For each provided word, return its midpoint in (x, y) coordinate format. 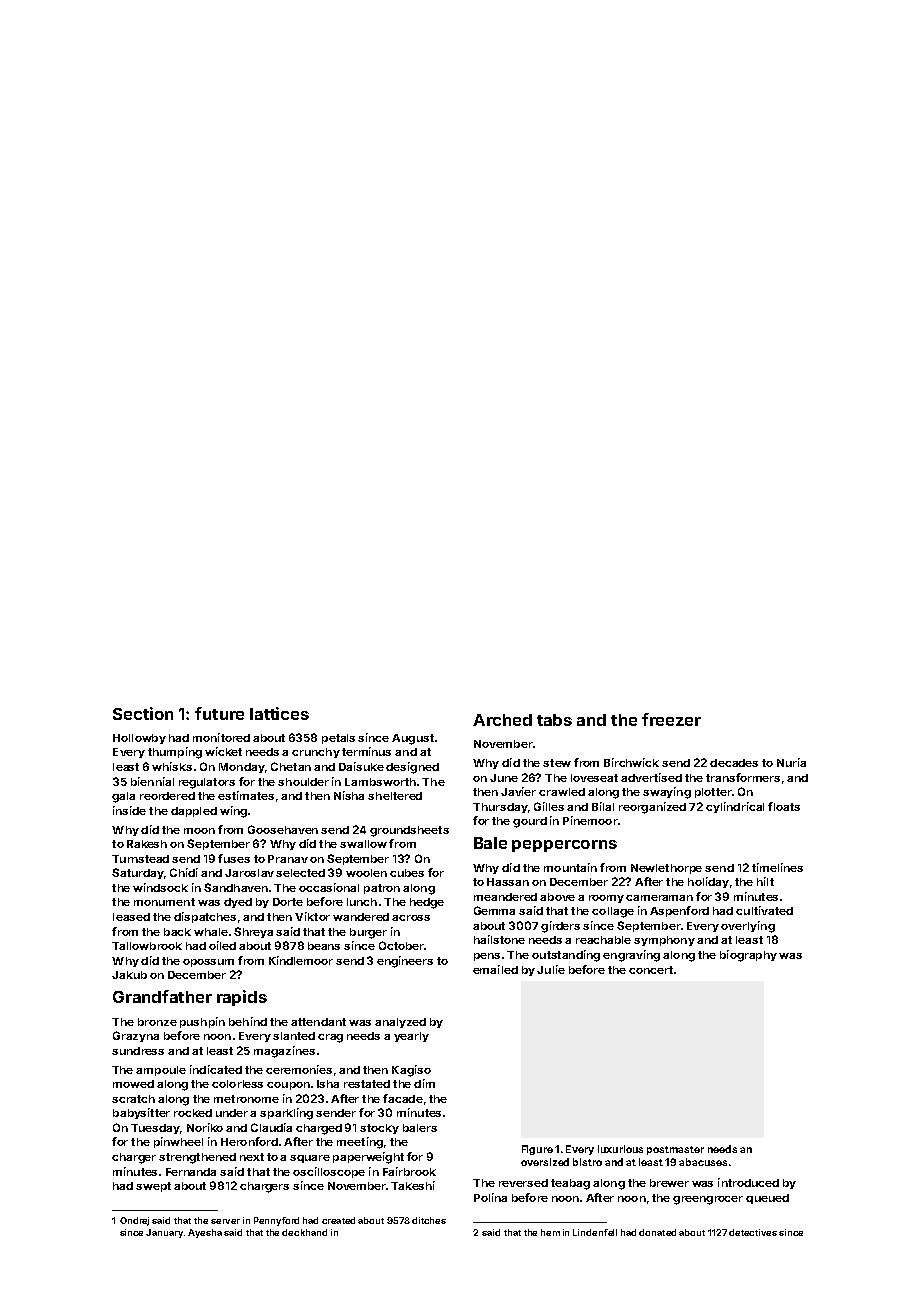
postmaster (675, 1150)
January (164, 1233)
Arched (502, 720)
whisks (172, 766)
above (557, 897)
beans (324, 946)
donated (657, 1232)
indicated (216, 1069)
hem (550, 1232)
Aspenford (679, 911)
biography (748, 956)
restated (367, 1084)
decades (734, 763)
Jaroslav (249, 873)
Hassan (508, 882)
